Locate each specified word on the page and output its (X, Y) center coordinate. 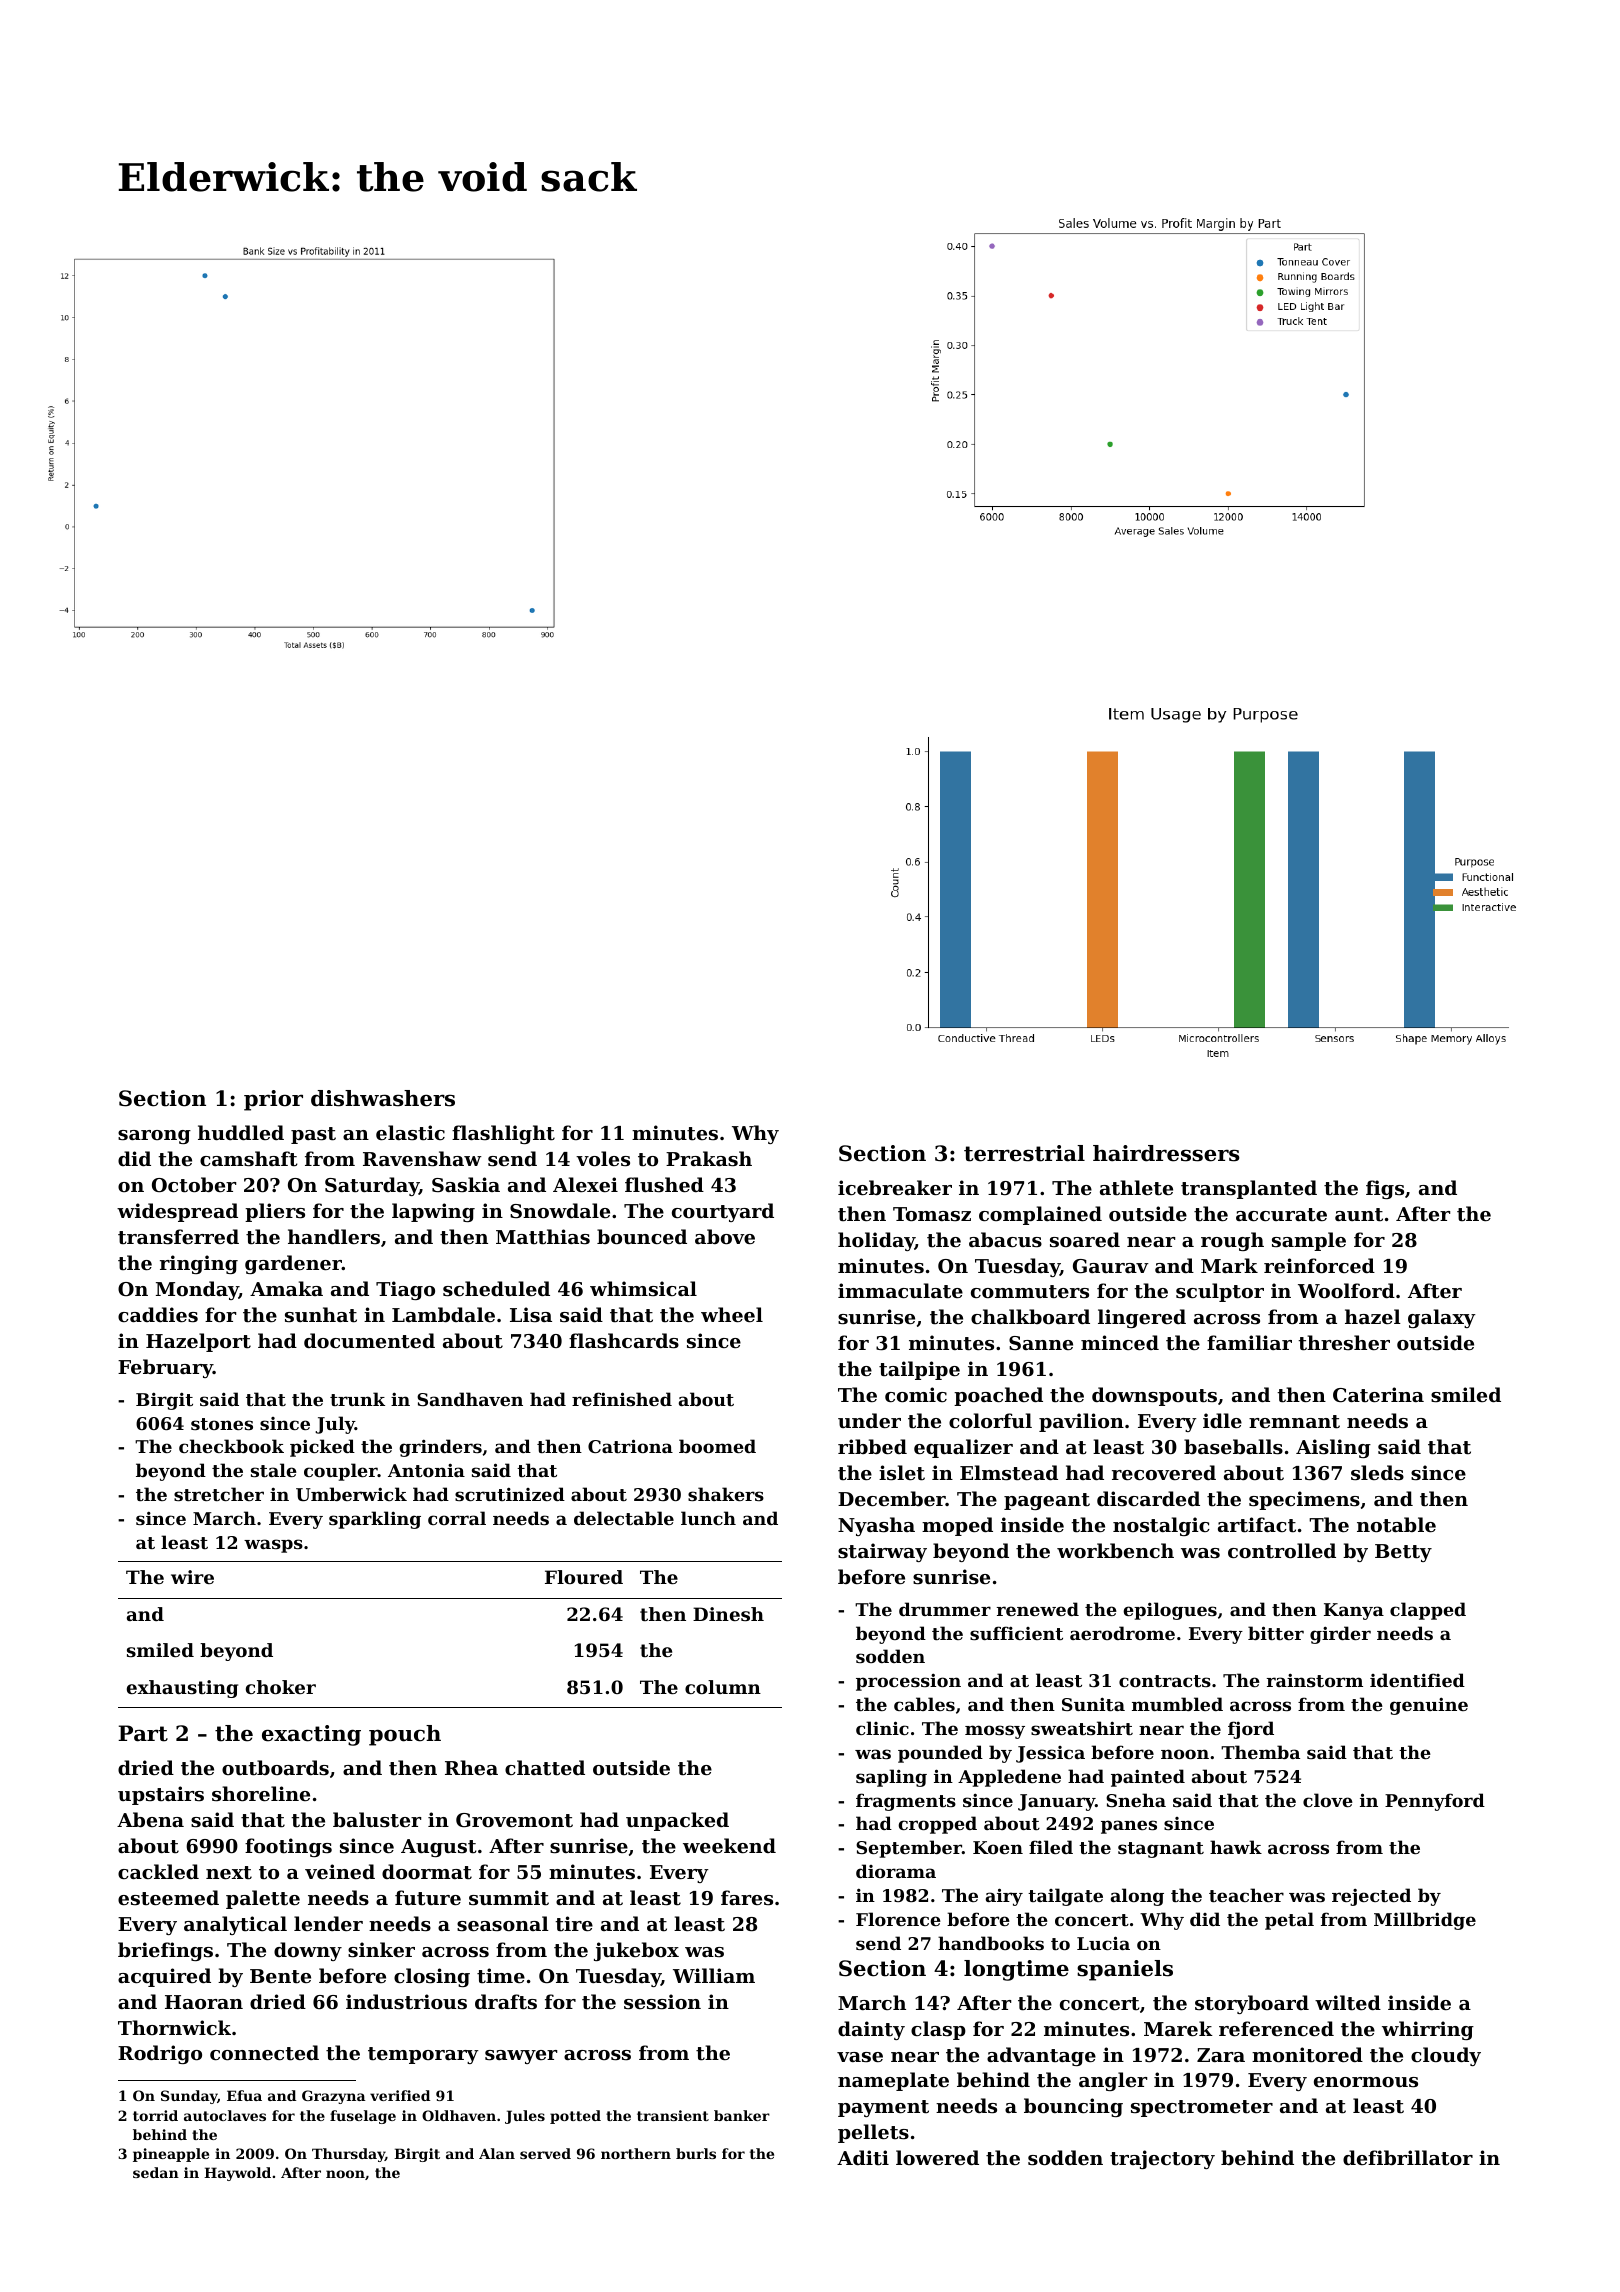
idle (1222, 1420)
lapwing (433, 1212)
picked (322, 1448)
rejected (1371, 1897)
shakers (726, 1494)
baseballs (1233, 1447)
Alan (497, 2153)
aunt (1359, 1215)
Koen (998, 1847)
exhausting (182, 1689)
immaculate (900, 1291)
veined (340, 1871)
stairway (882, 1552)
